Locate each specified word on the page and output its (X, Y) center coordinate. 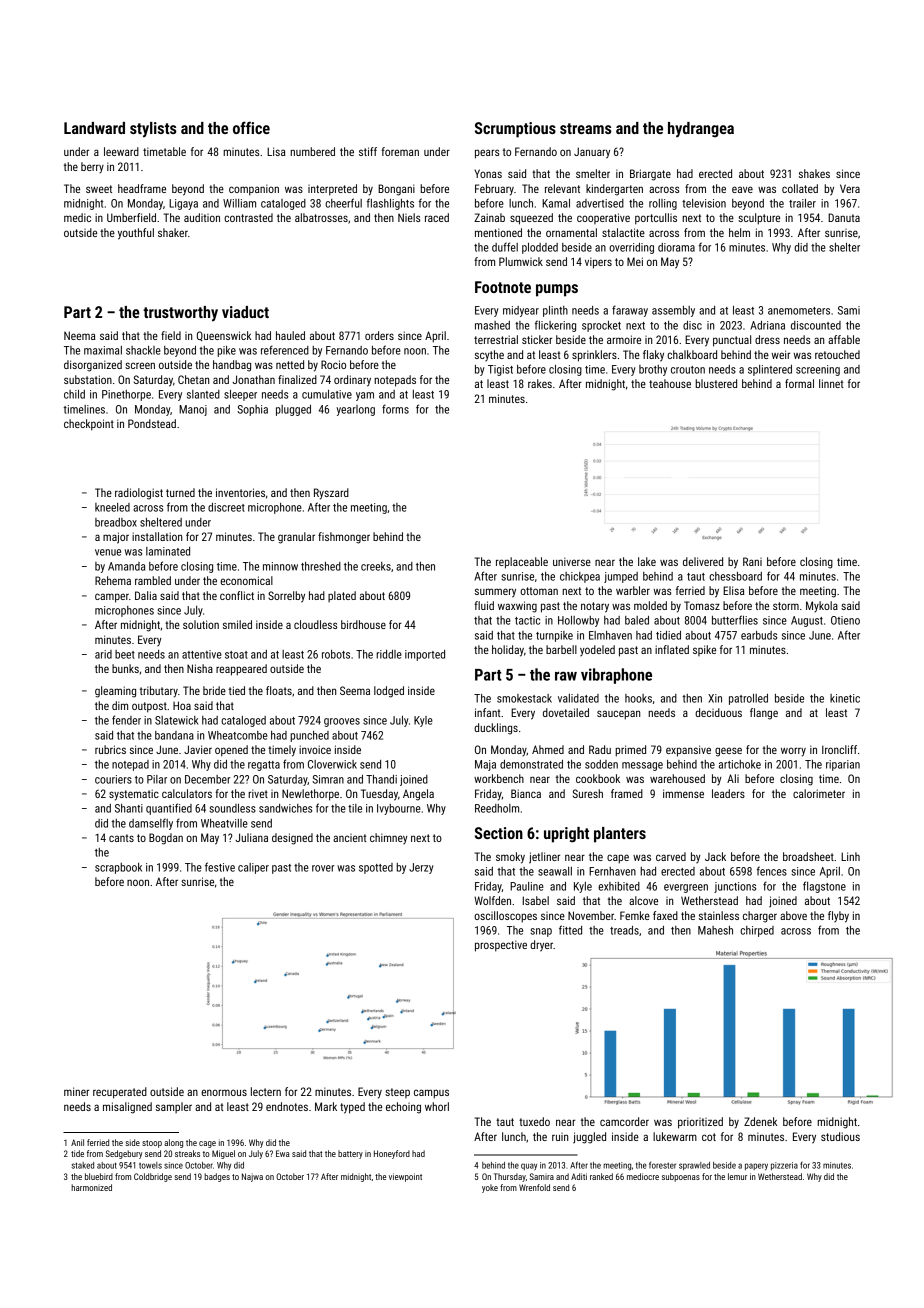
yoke (490, 1188)
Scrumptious (515, 130)
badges (217, 1177)
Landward (94, 128)
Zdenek (760, 1121)
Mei (635, 261)
